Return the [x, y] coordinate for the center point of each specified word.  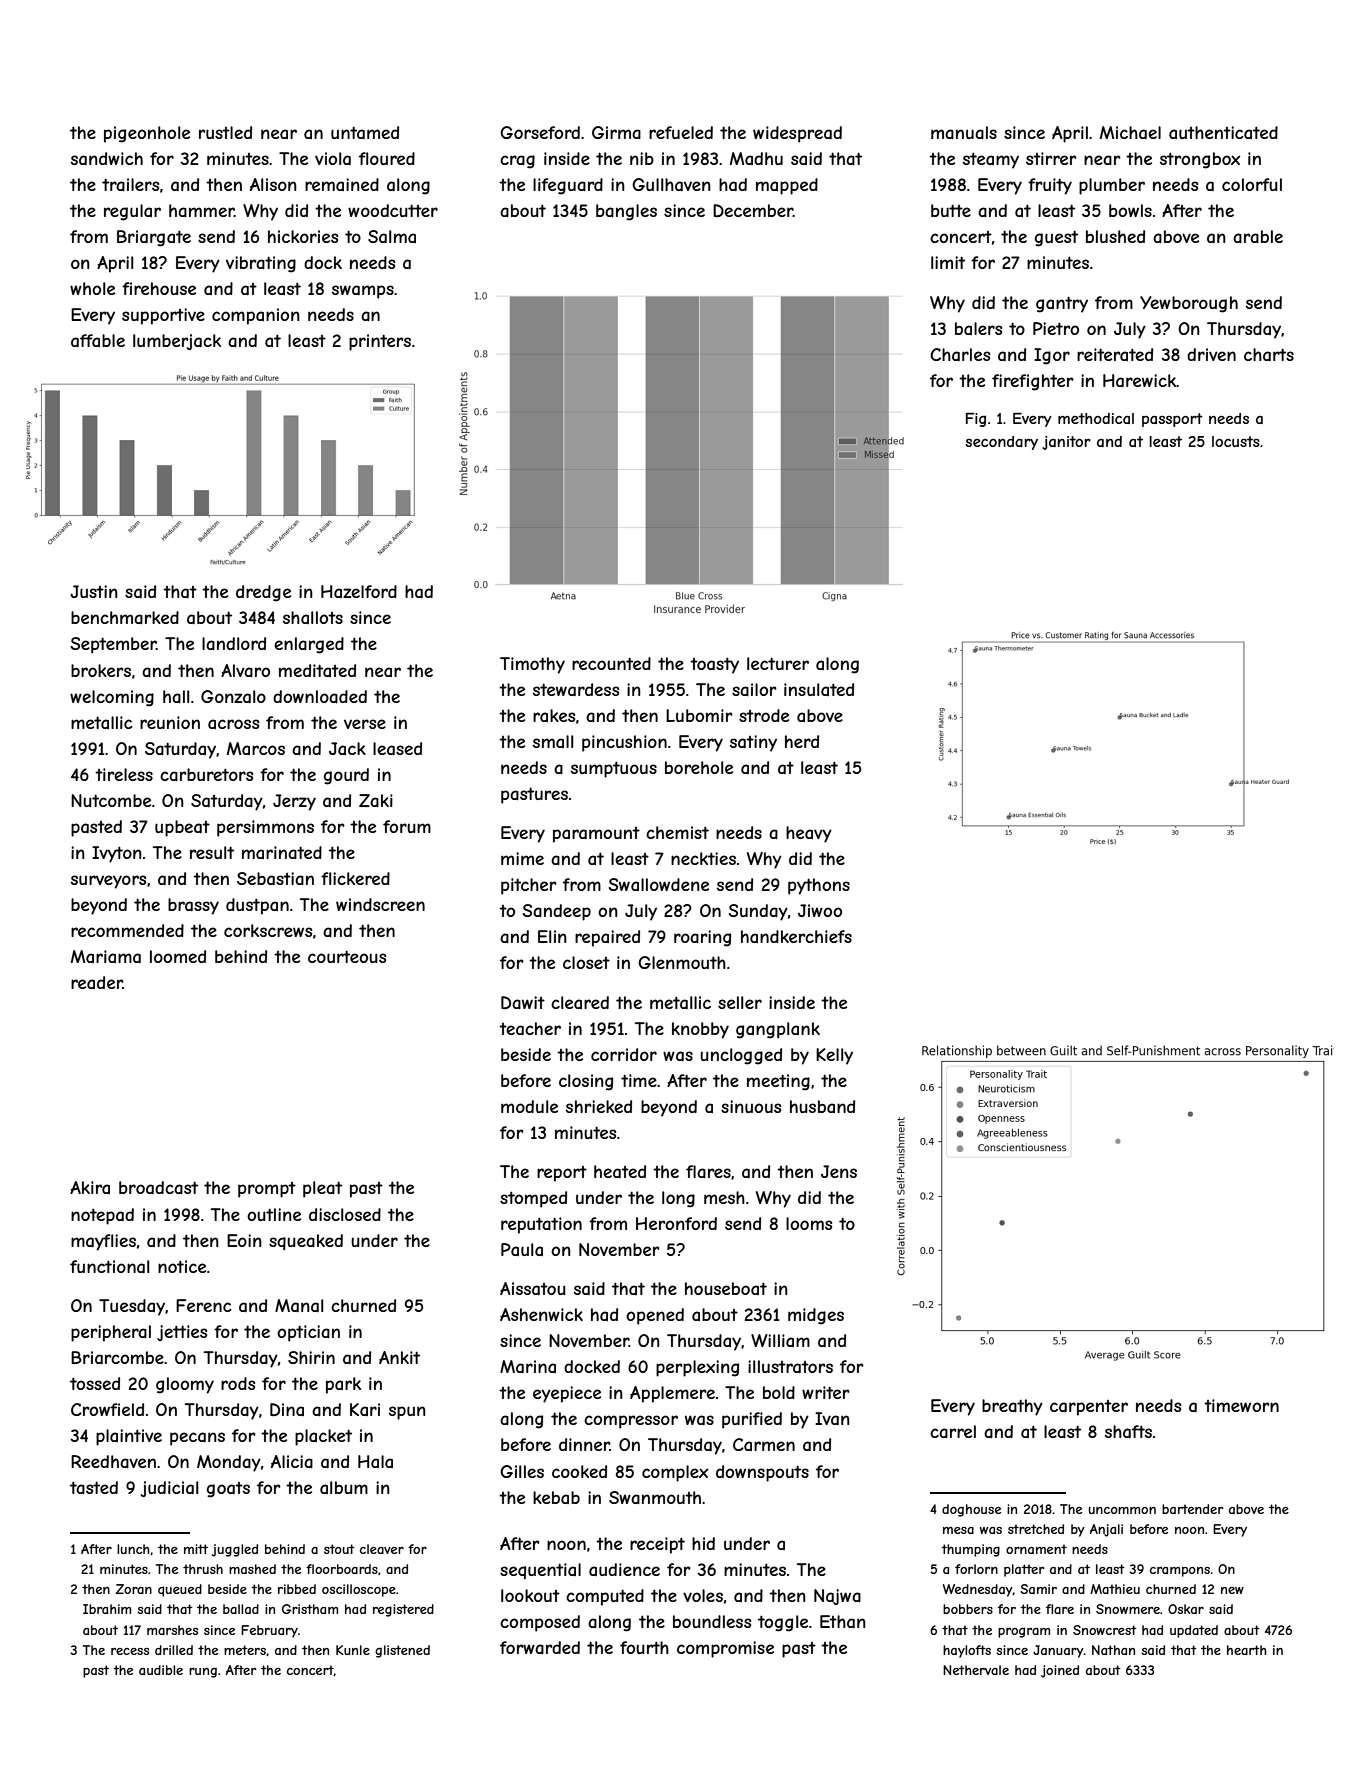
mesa [958, 1530]
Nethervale [976, 1670]
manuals [964, 132]
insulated [819, 689]
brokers [101, 670]
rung [203, 1673]
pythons [819, 886]
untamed [365, 132]
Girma [616, 132]
